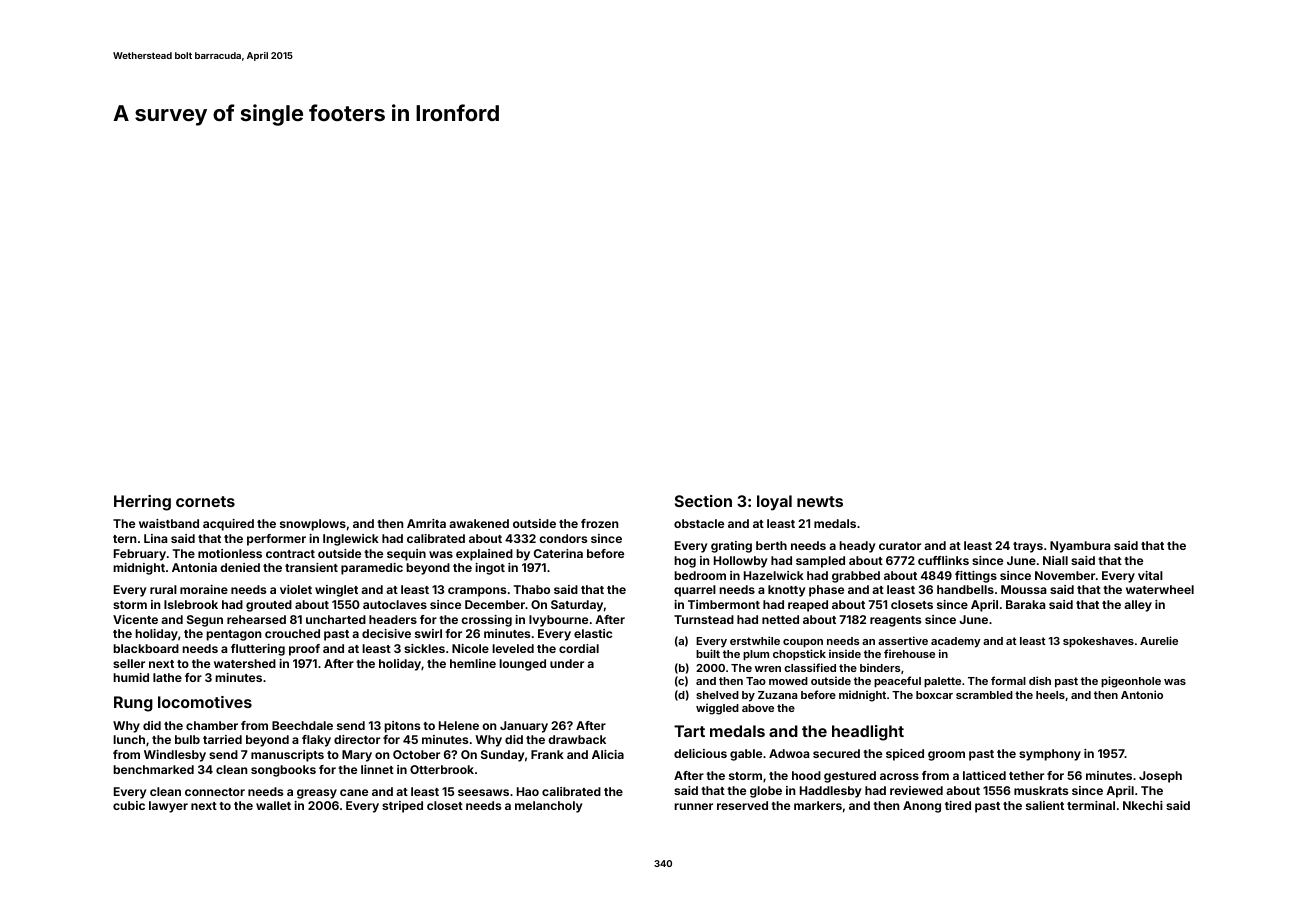 Image resolution: width=1308 pixels, height=924 pixels. What do you see at coordinates (142, 503) in the screenshot?
I see `Herring` at bounding box center [142, 503].
